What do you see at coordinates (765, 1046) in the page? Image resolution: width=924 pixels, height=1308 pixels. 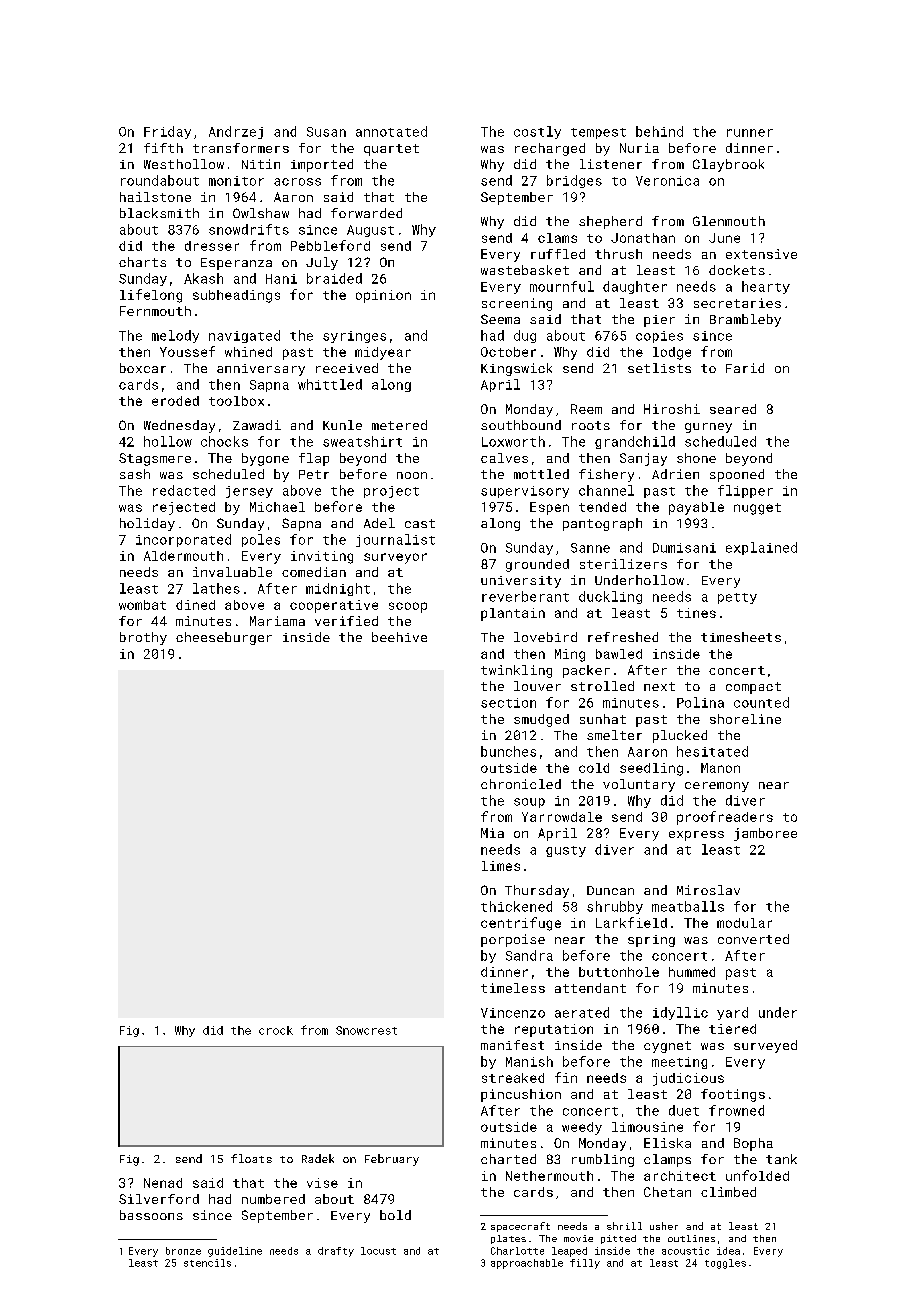 I see `surveyed` at bounding box center [765, 1046].
